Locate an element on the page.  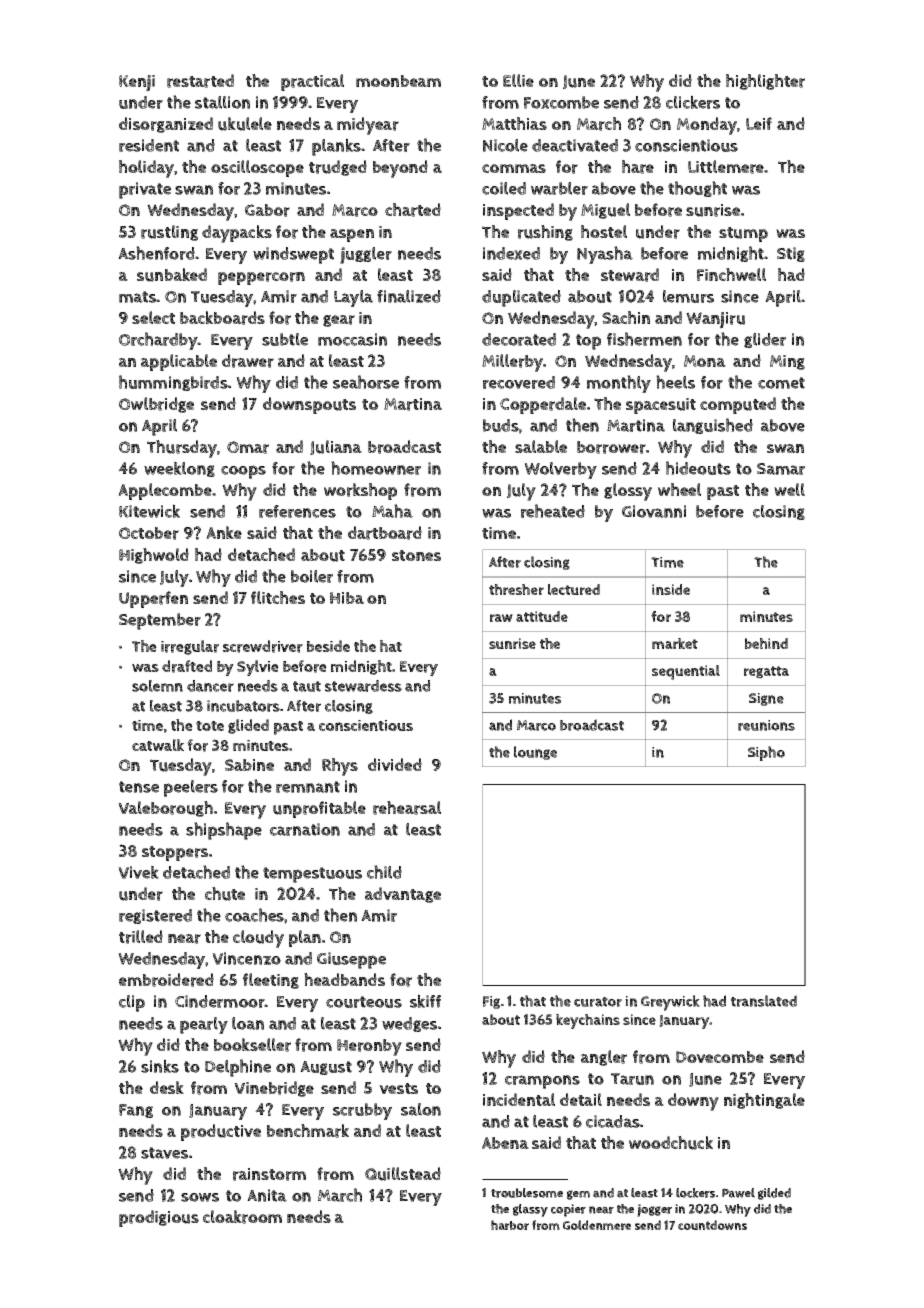
advantage is located at coordinates (403, 895).
